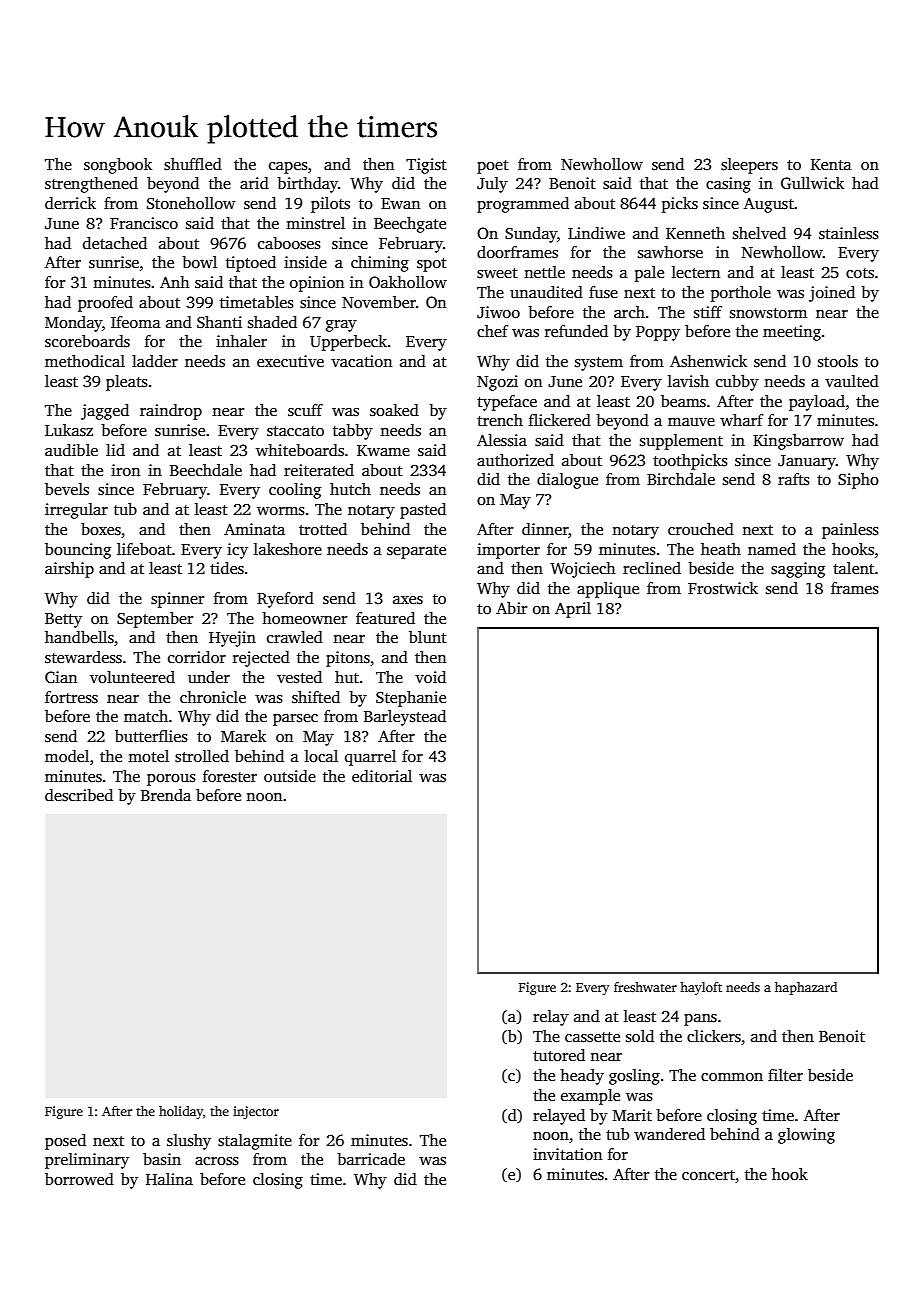  I want to click on detached, so click(115, 243).
